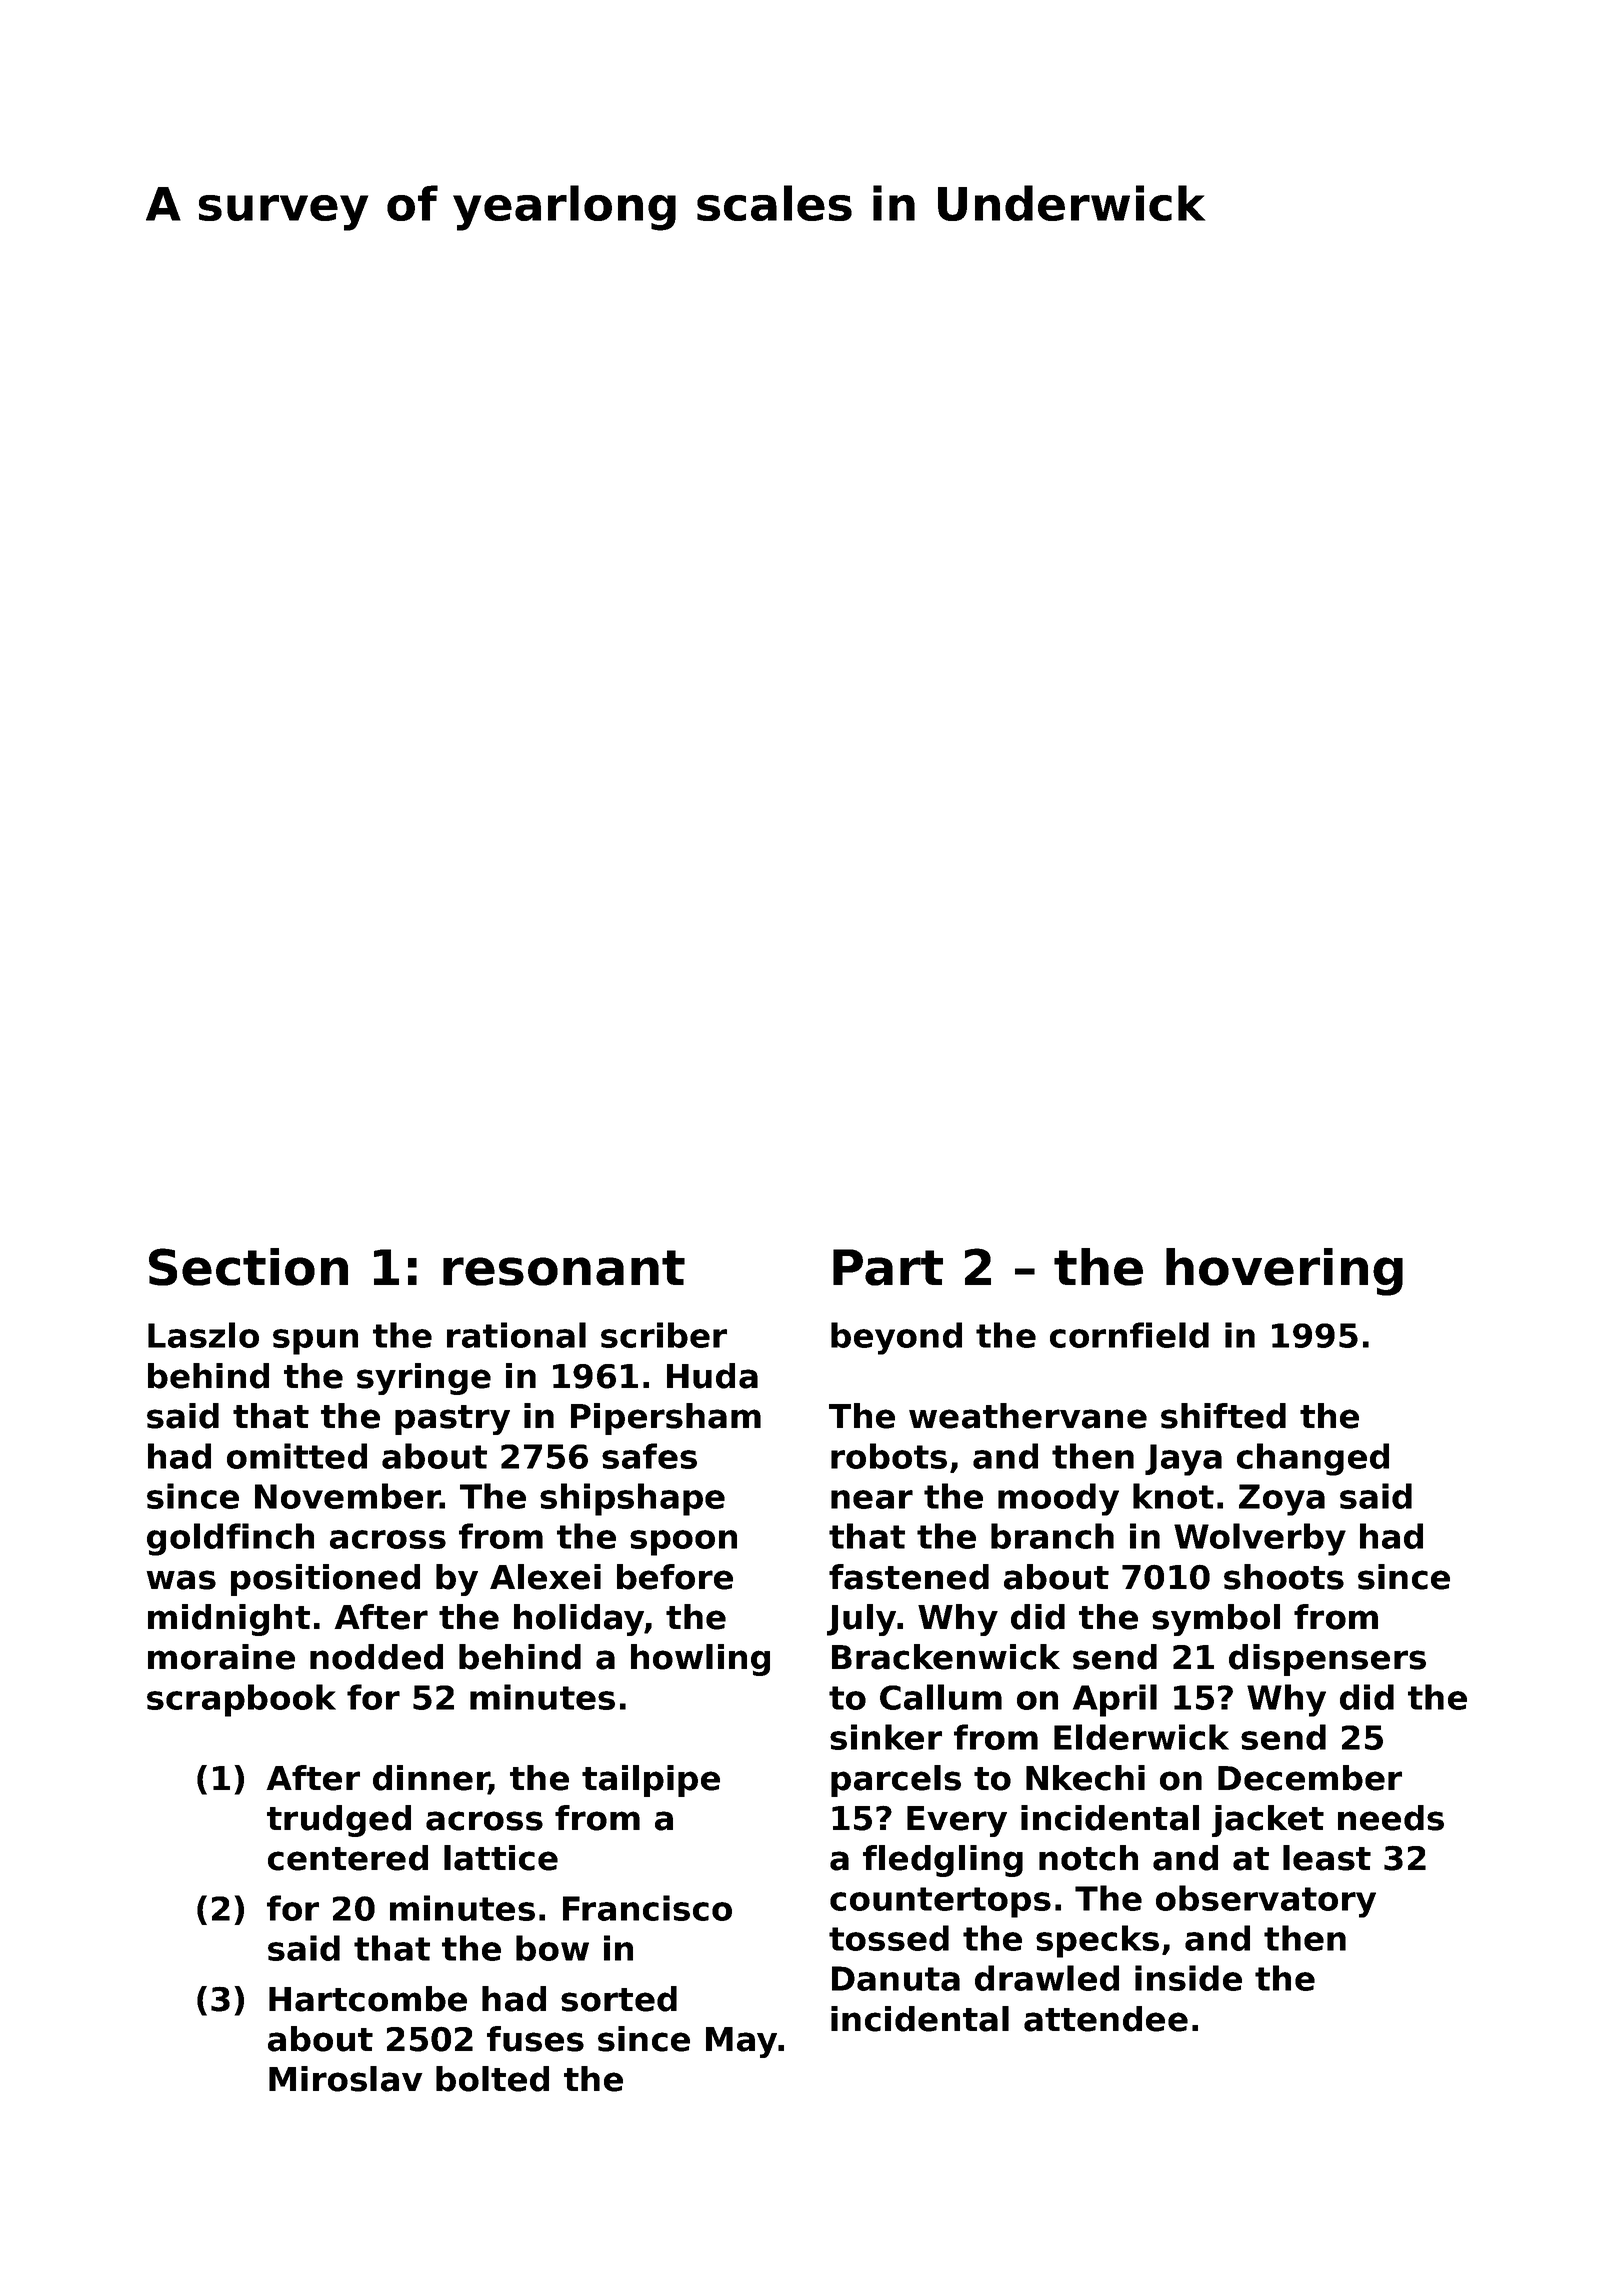 Image resolution: width=1620 pixels, height=2292 pixels. Describe the element at coordinates (552, 1948) in the screenshot. I see `bow` at that location.
